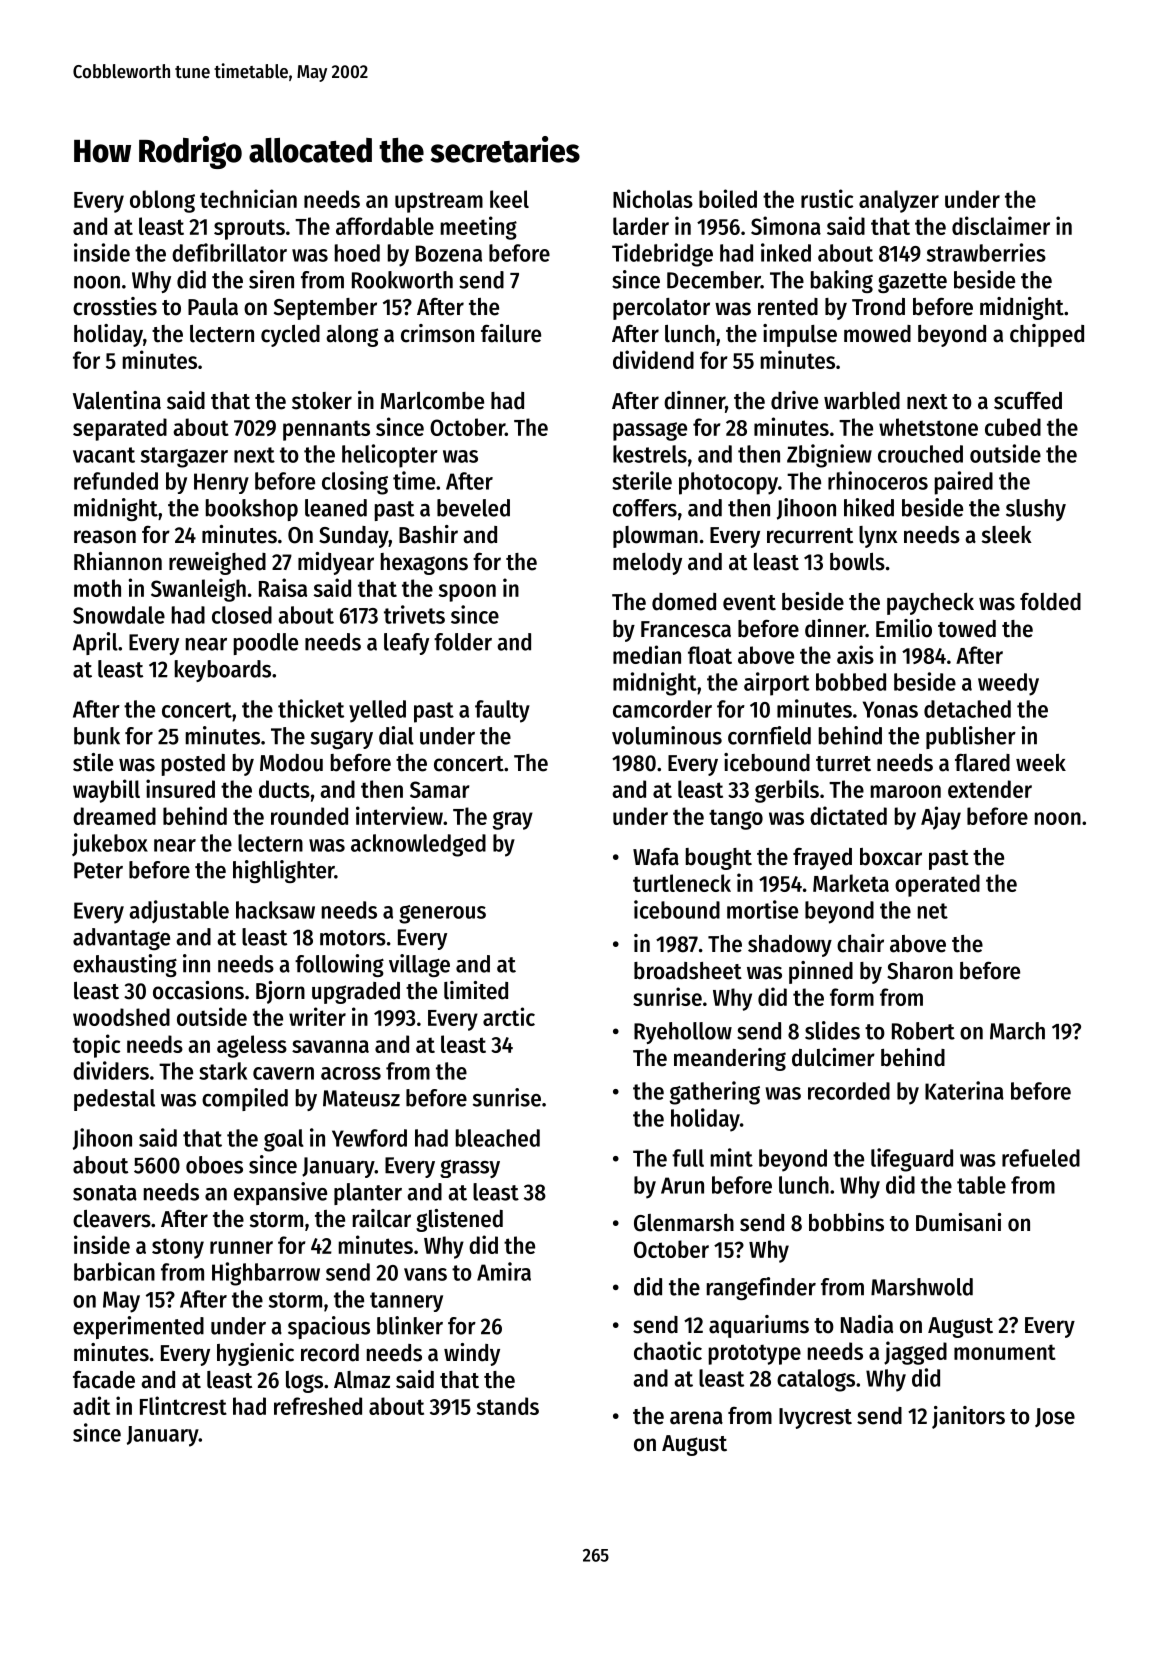  I want to click on occasions, so click(198, 990).
